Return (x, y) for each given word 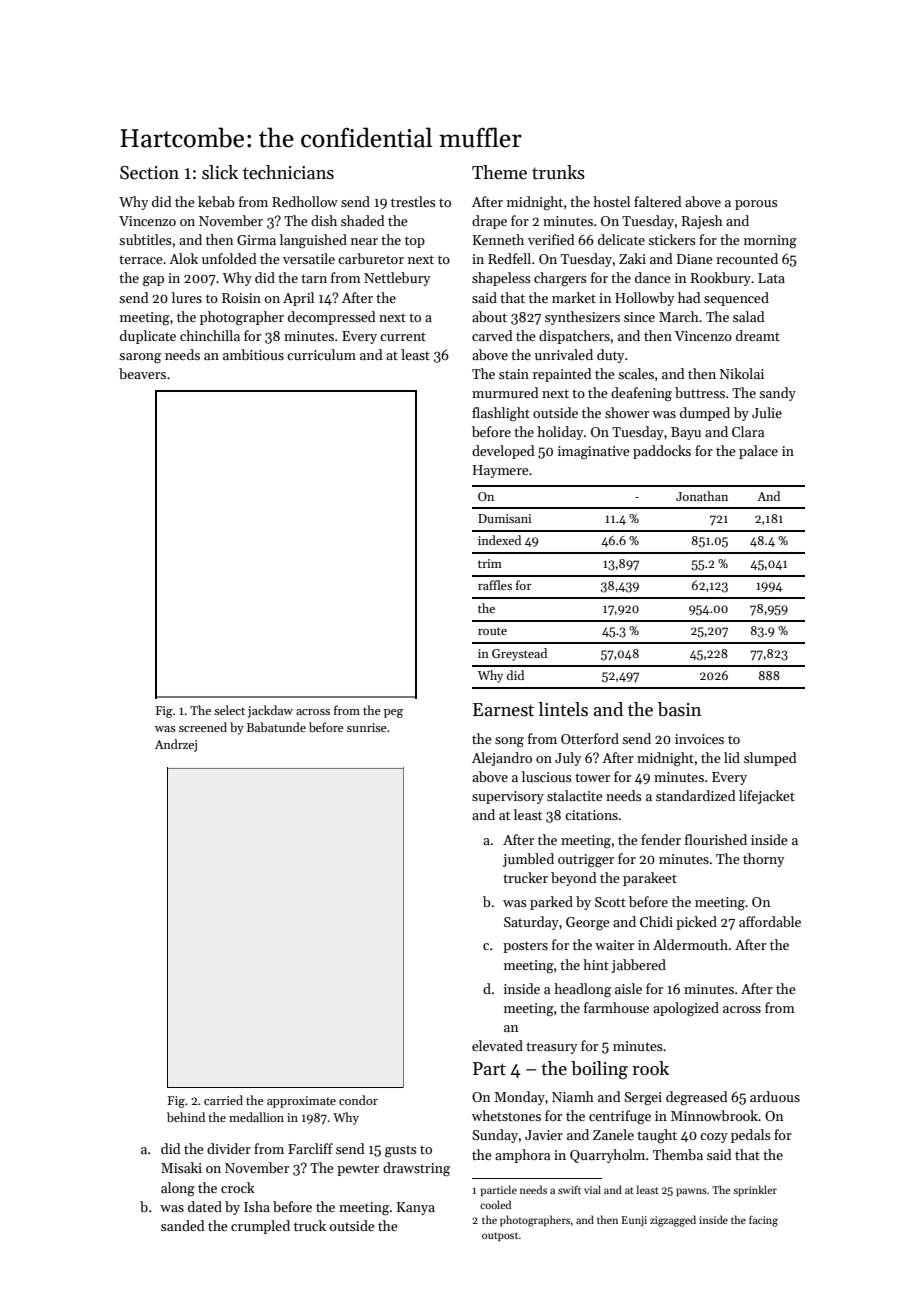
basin (679, 709)
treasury (551, 1048)
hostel (611, 201)
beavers (142, 373)
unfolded (229, 258)
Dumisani (504, 518)
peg (393, 713)
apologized (686, 1009)
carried (223, 1100)
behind (186, 1117)
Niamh (573, 1096)
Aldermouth (690, 944)
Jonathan (702, 496)
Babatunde (276, 727)
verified (551, 239)
